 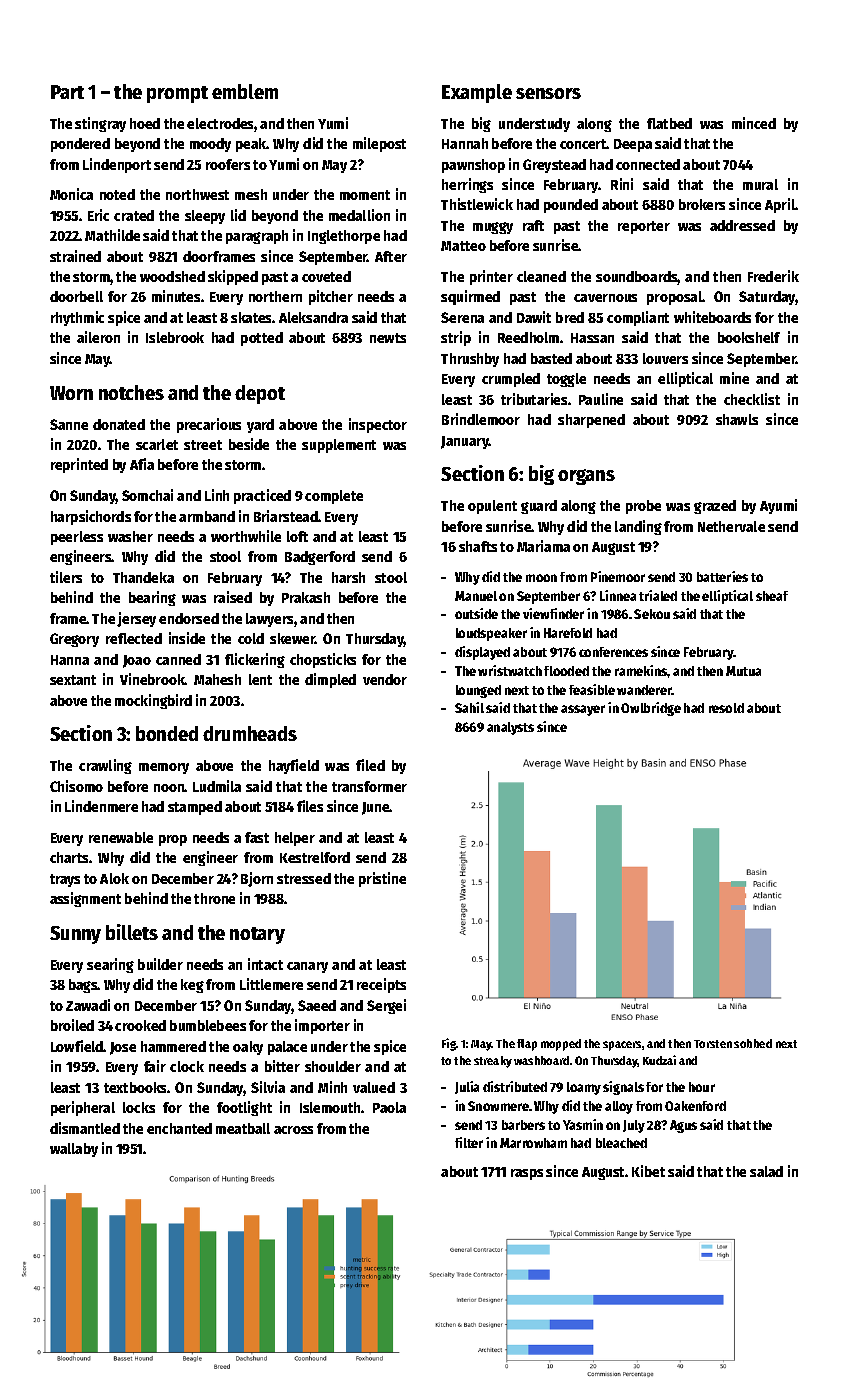 I want to click on rasps, so click(x=527, y=1174).
